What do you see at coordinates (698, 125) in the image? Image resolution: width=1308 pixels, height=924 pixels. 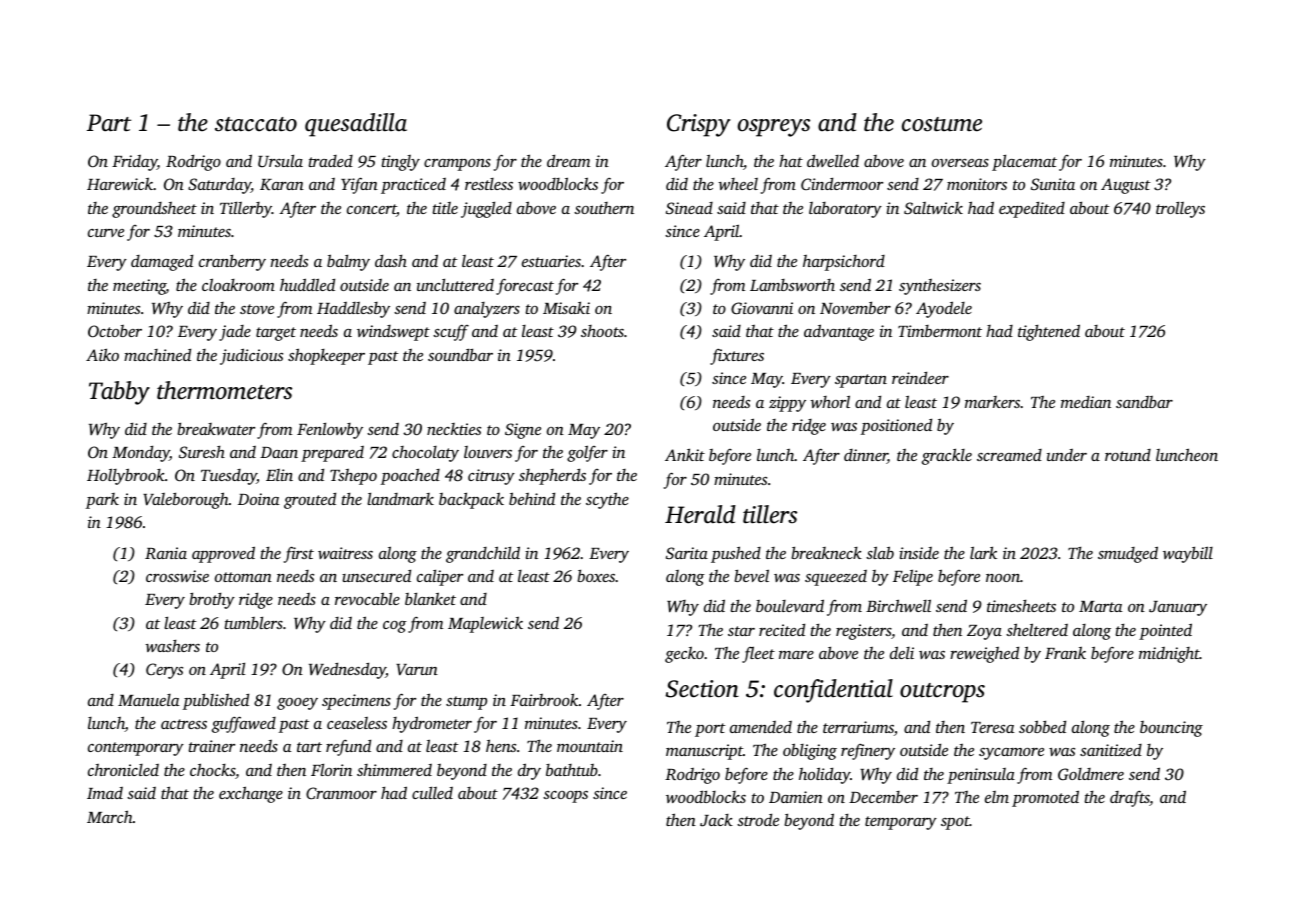 I see `Crispy` at bounding box center [698, 125].
